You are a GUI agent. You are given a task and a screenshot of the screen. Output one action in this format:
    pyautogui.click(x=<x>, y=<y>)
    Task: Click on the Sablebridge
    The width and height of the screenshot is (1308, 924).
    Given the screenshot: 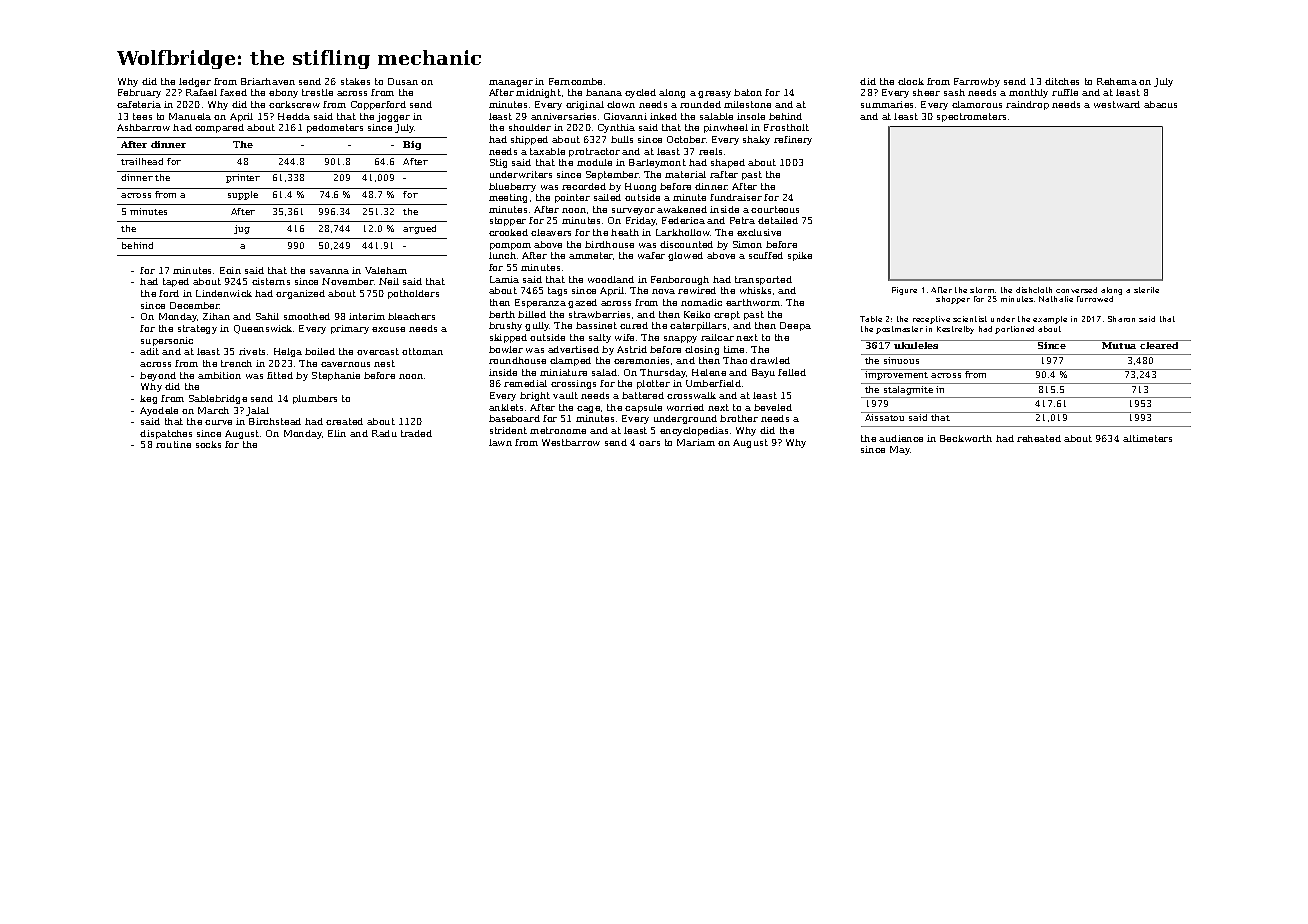 What is the action you would take?
    pyautogui.click(x=218, y=399)
